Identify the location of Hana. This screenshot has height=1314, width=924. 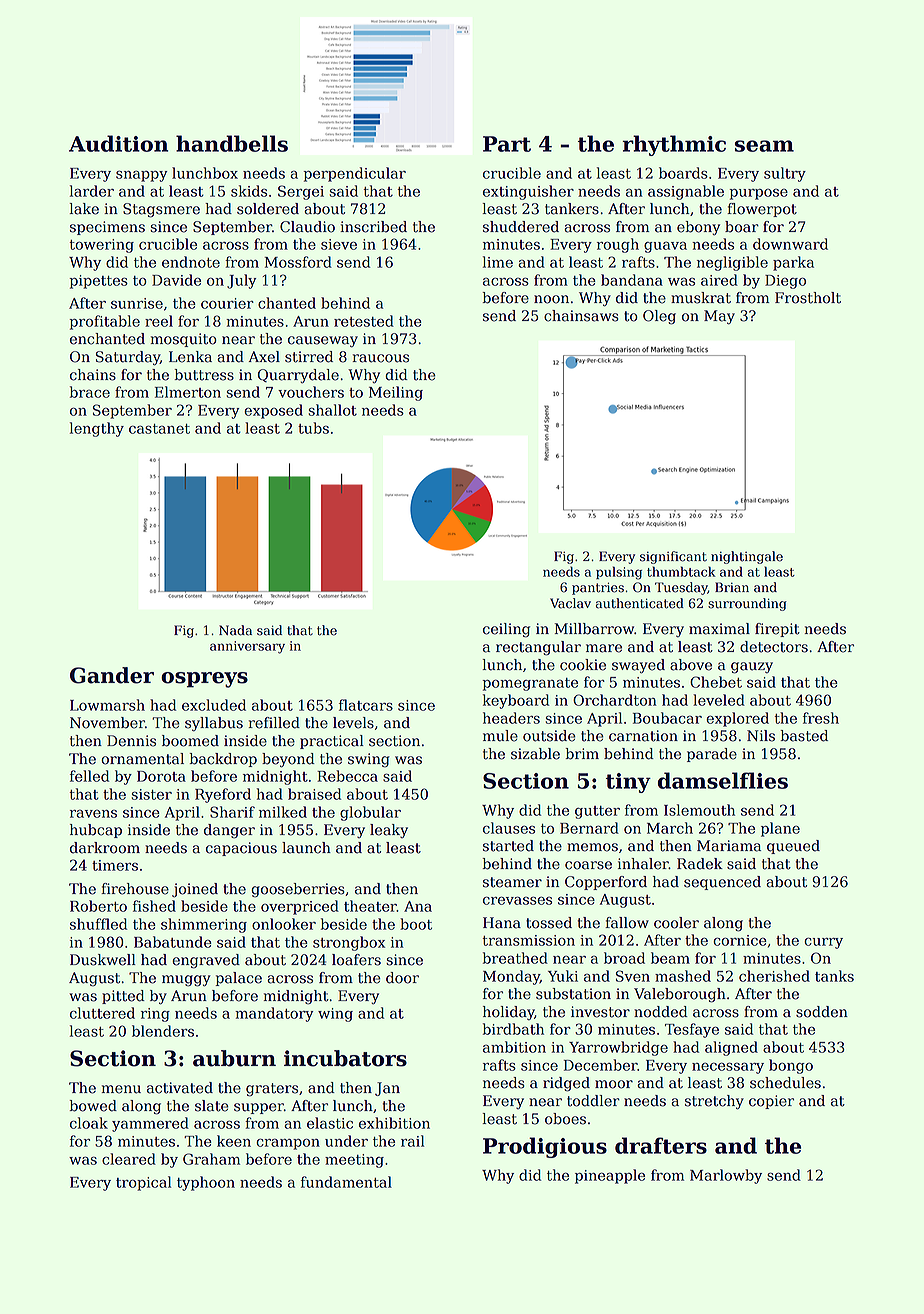
(502, 923).
